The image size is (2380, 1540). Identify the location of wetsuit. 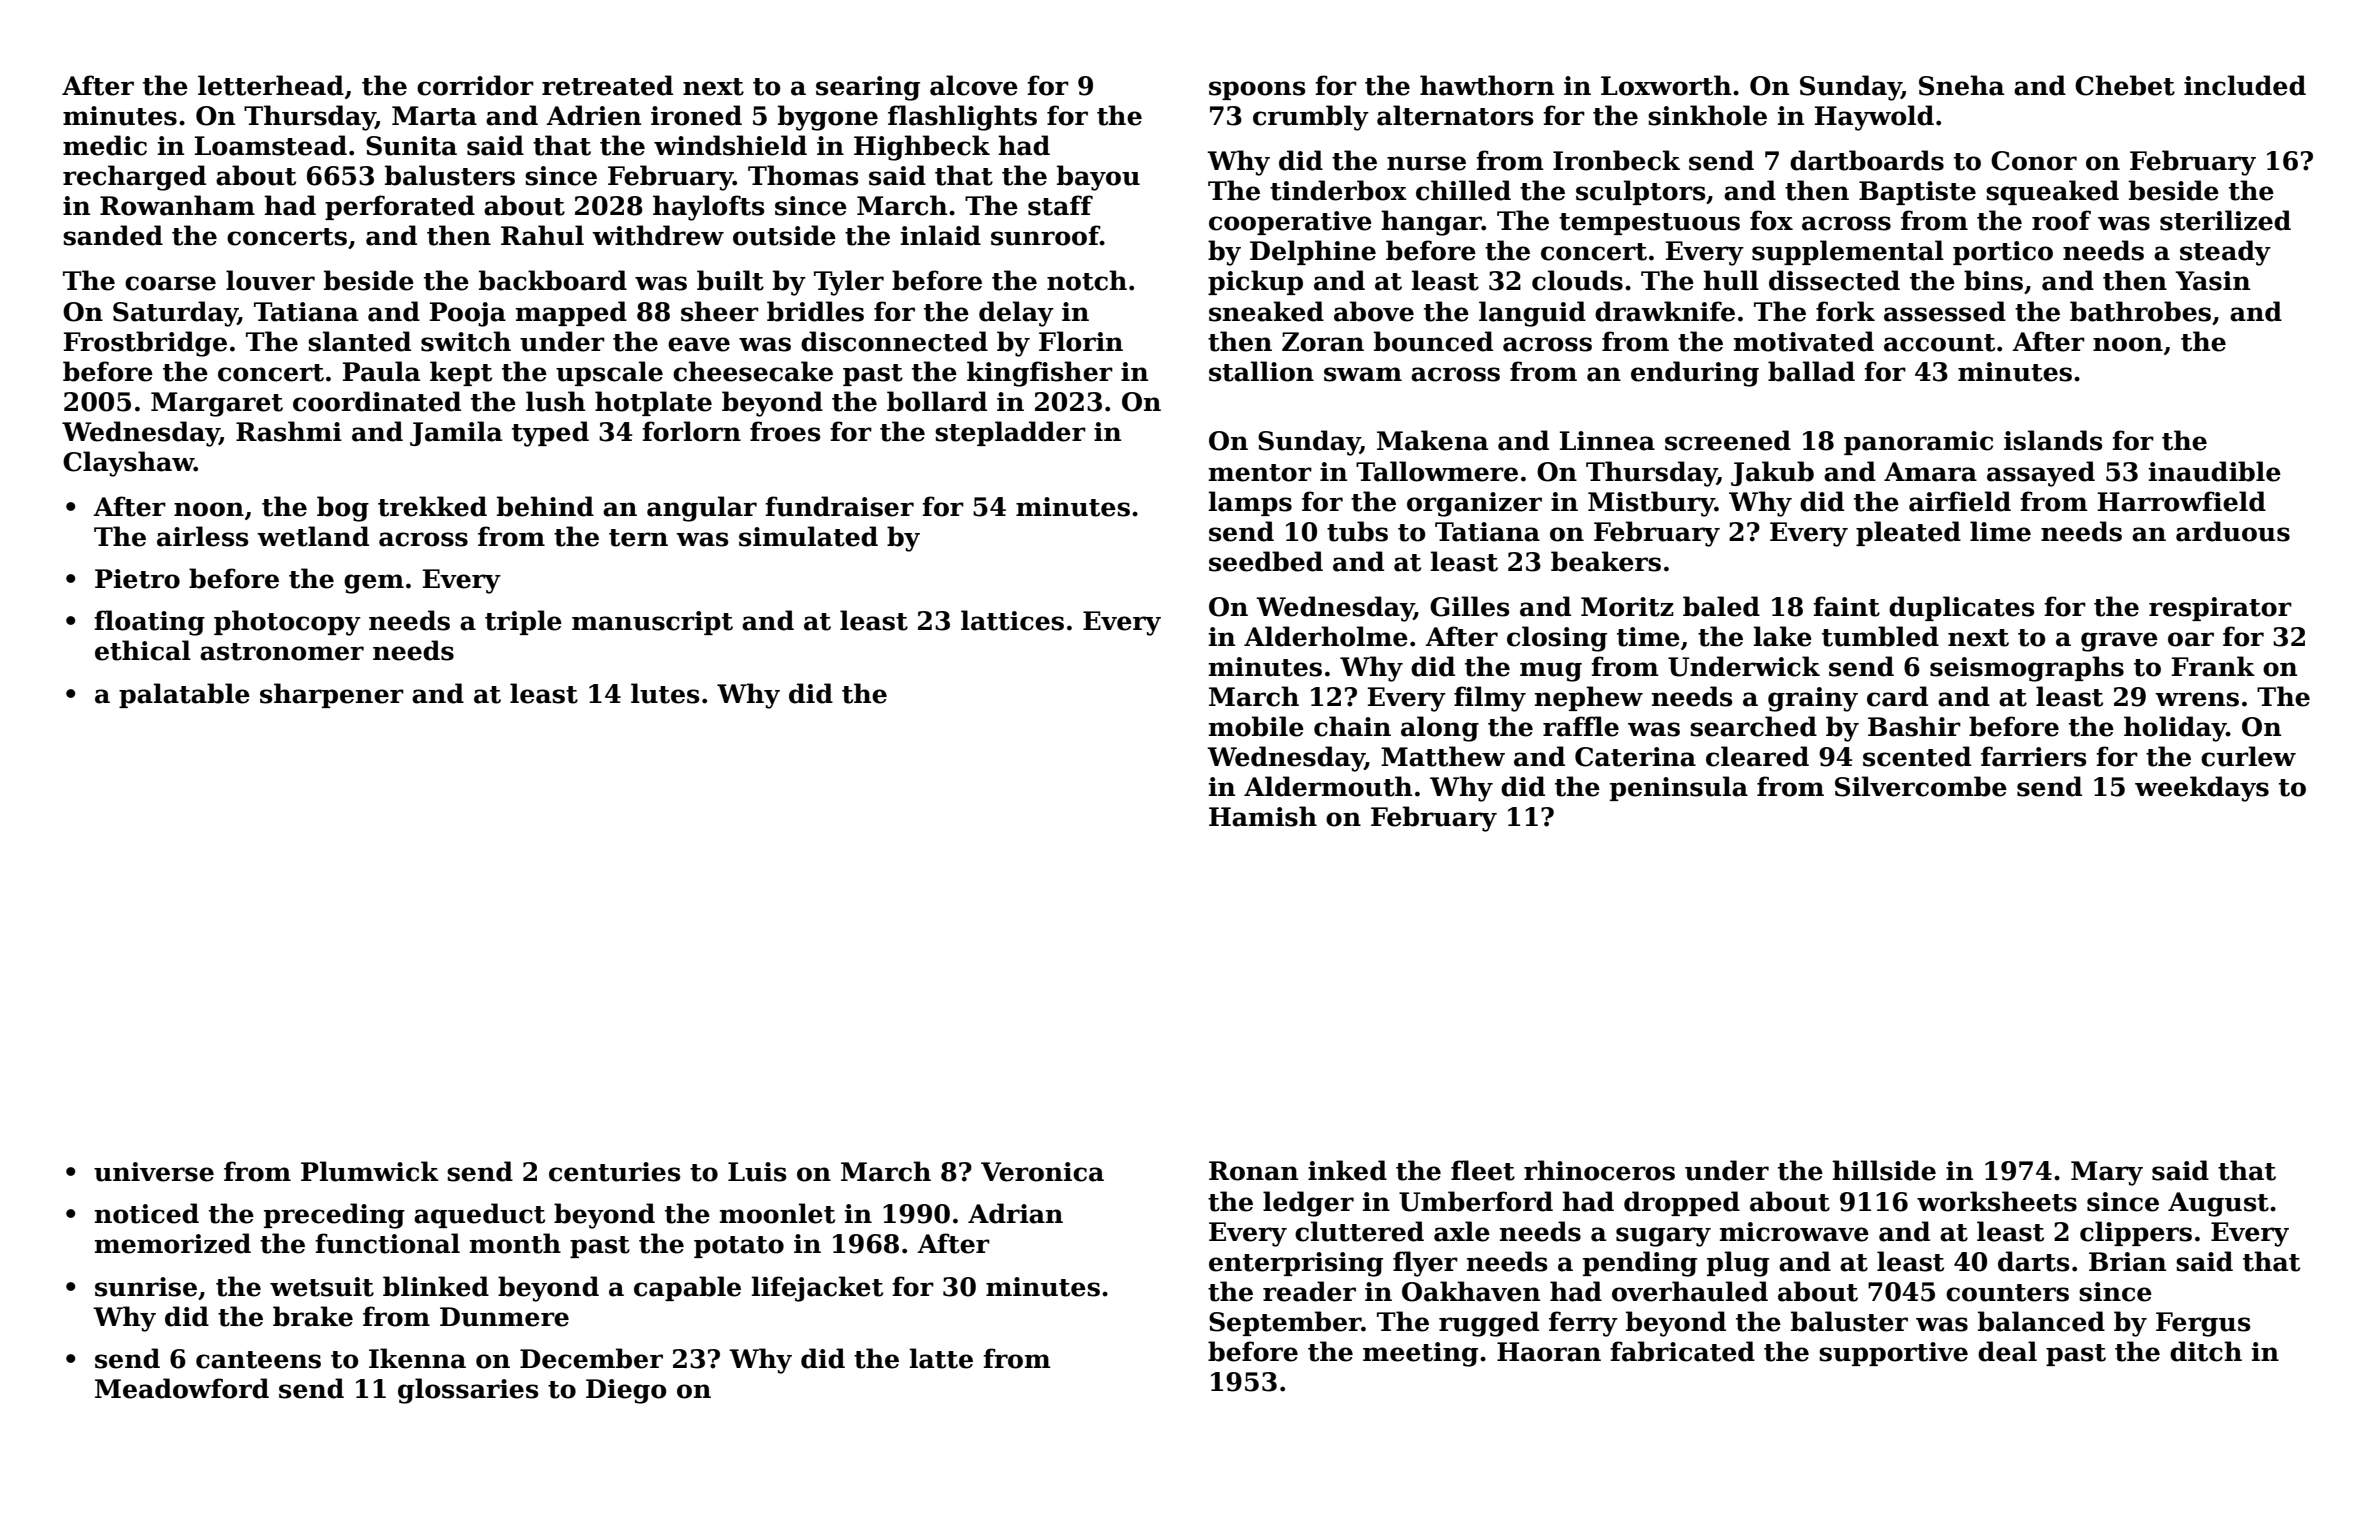
(322, 1287).
